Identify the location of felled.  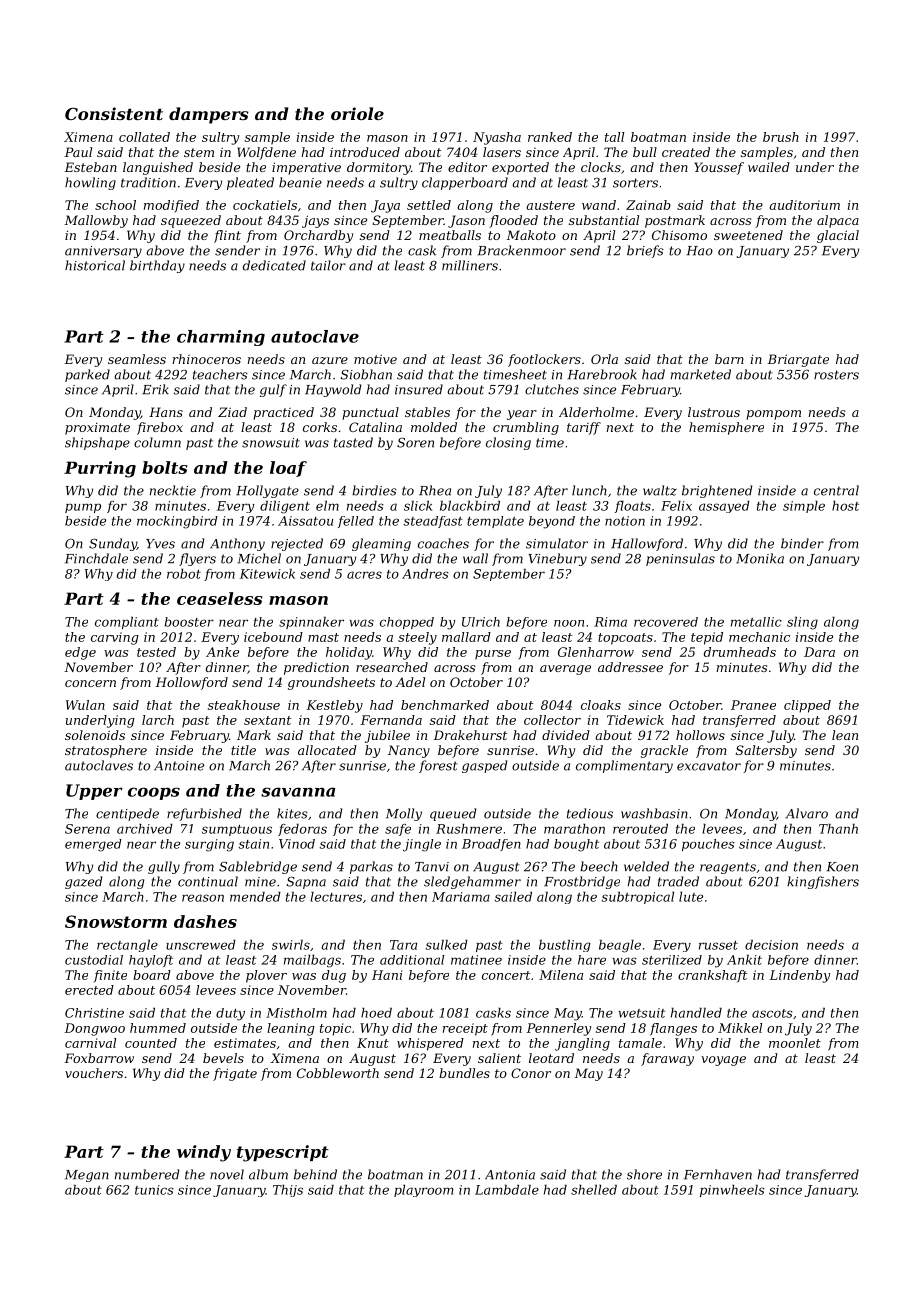
(356, 522).
